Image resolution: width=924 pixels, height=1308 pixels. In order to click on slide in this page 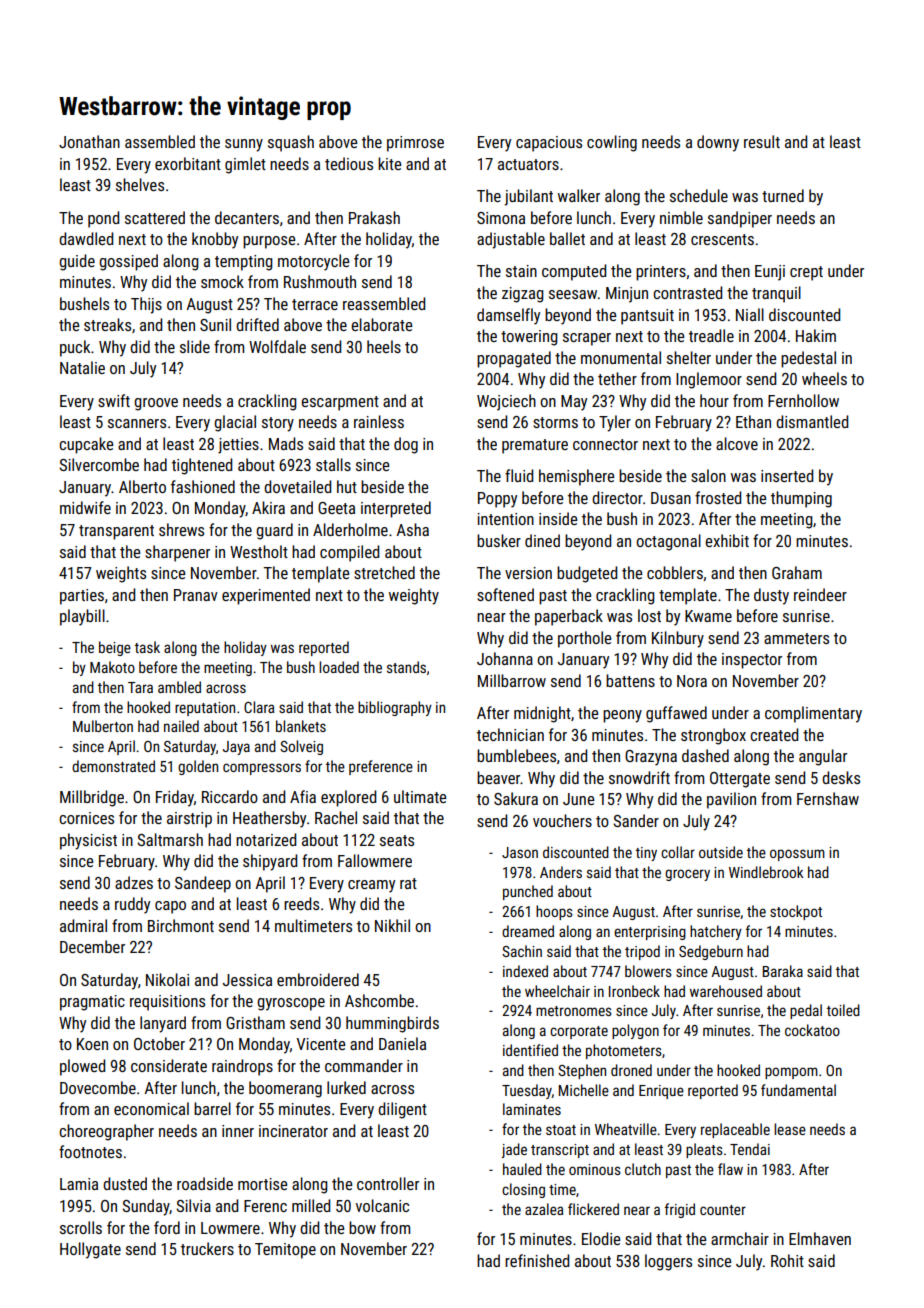, I will do `click(195, 346)`.
